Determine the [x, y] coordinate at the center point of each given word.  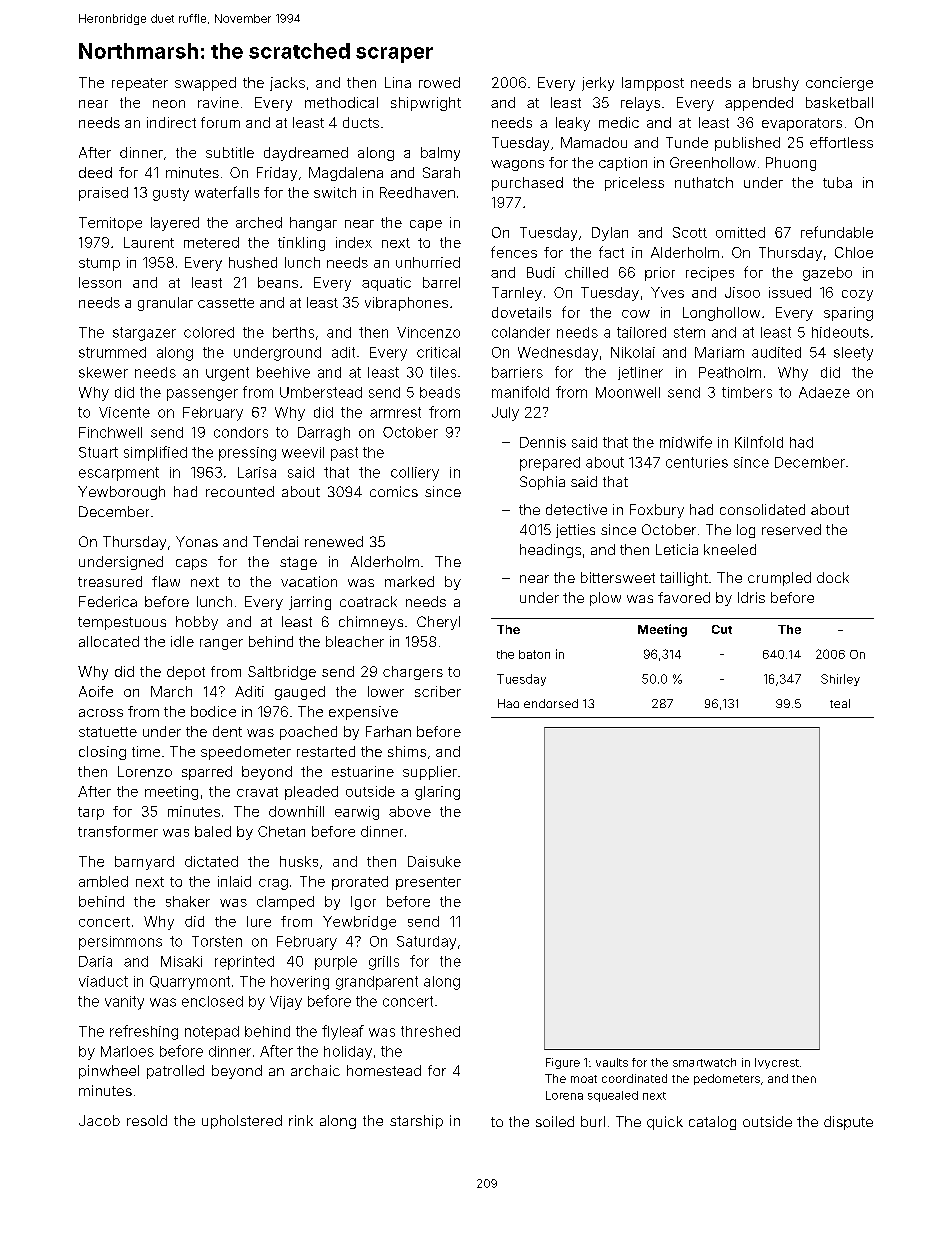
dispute [848, 1123]
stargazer [144, 334]
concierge [839, 84]
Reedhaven [417, 192]
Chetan [281, 831]
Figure [563, 1063]
